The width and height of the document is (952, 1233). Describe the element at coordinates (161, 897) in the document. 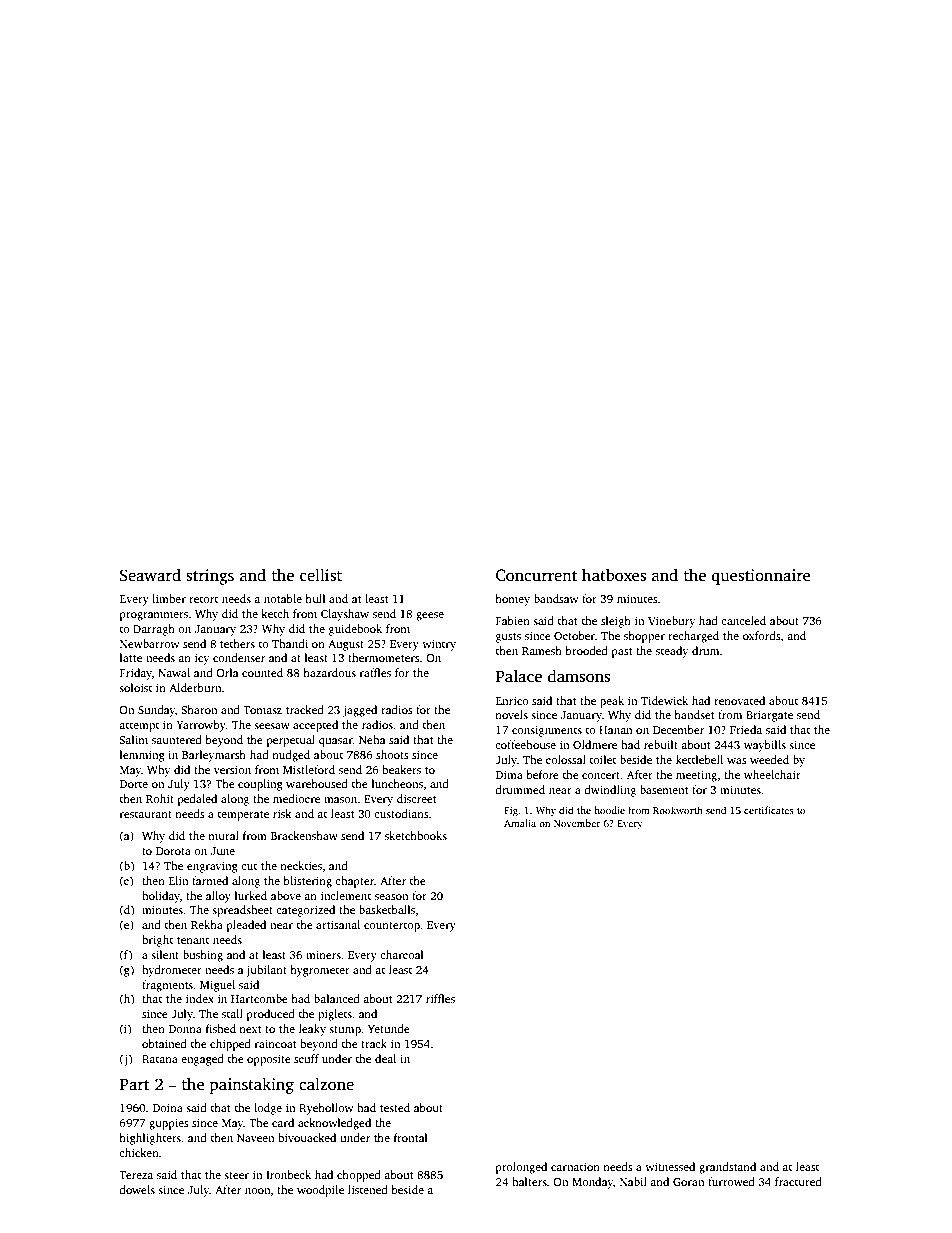

I see `holiday` at that location.
